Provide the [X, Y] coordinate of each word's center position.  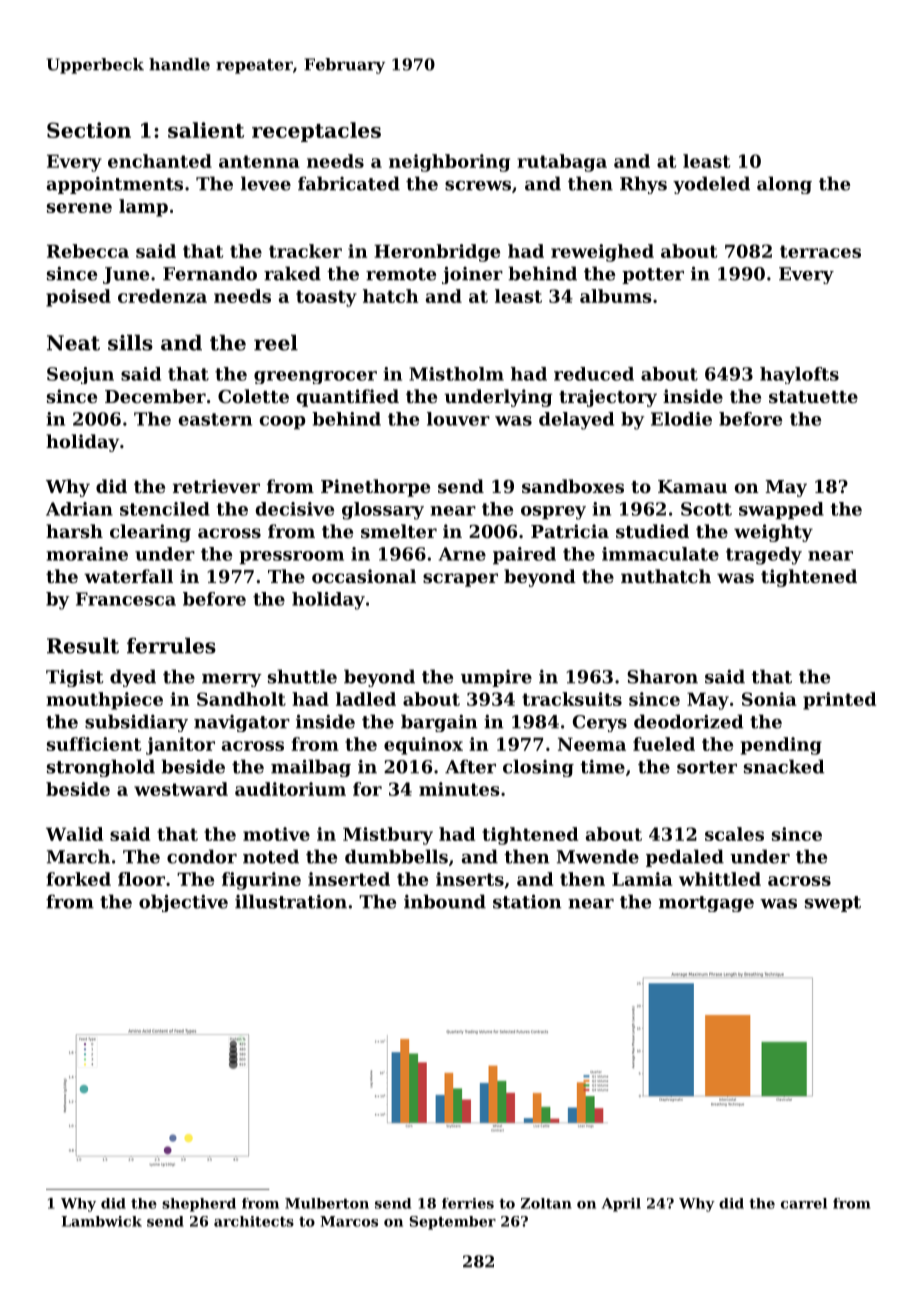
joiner [472, 275]
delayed [576, 421]
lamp [143, 208]
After [470, 766]
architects [254, 1221]
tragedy [764, 556]
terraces [820, 251]
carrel [804, 1203]
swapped [781, 510]
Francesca [126, 599]
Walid [74, 834]
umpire [496, 678]
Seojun [80, 375]
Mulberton [327, 1203]
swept [833, 904]
